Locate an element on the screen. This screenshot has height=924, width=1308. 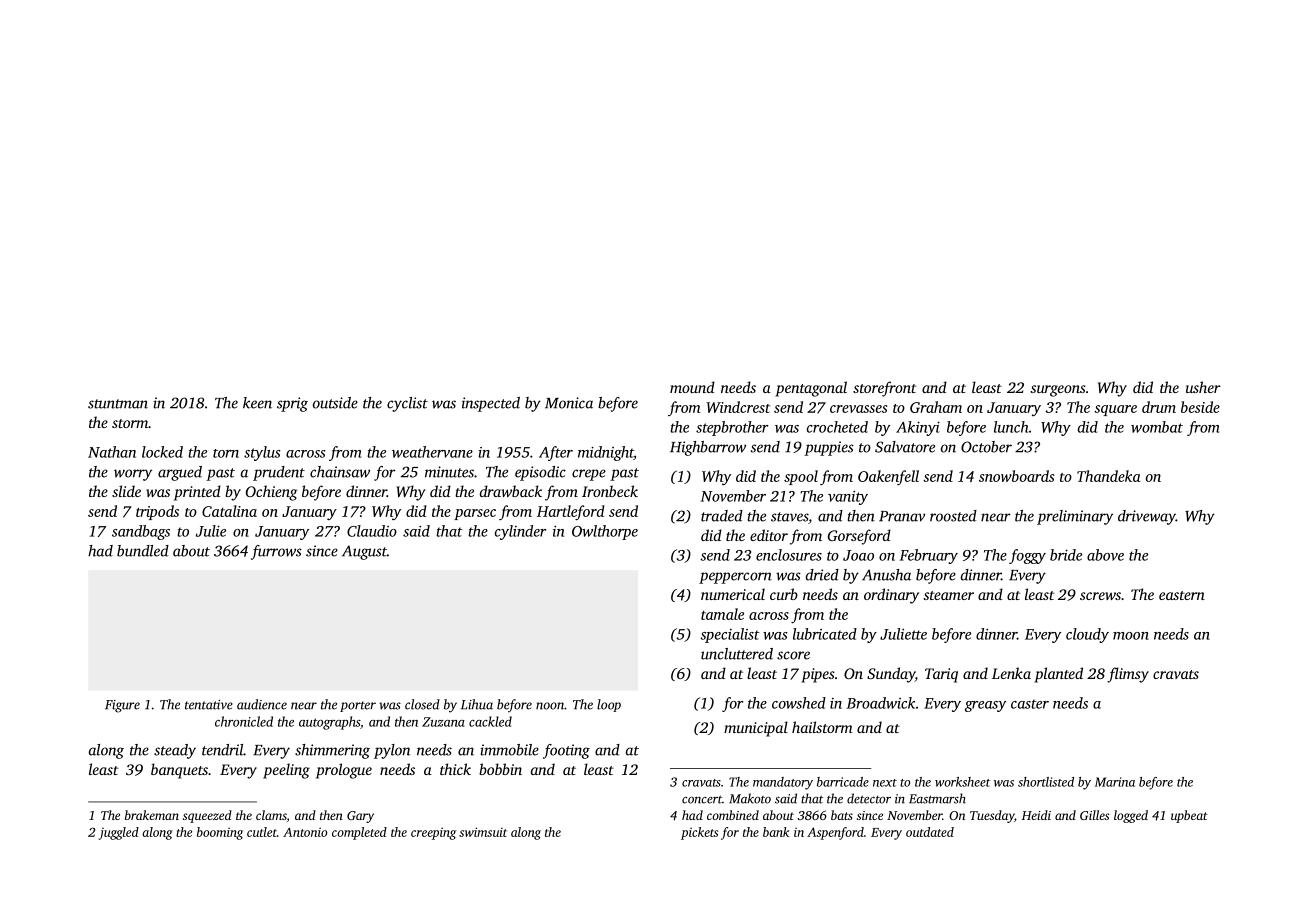
cloudy is located at coordinates (1087, 635).
